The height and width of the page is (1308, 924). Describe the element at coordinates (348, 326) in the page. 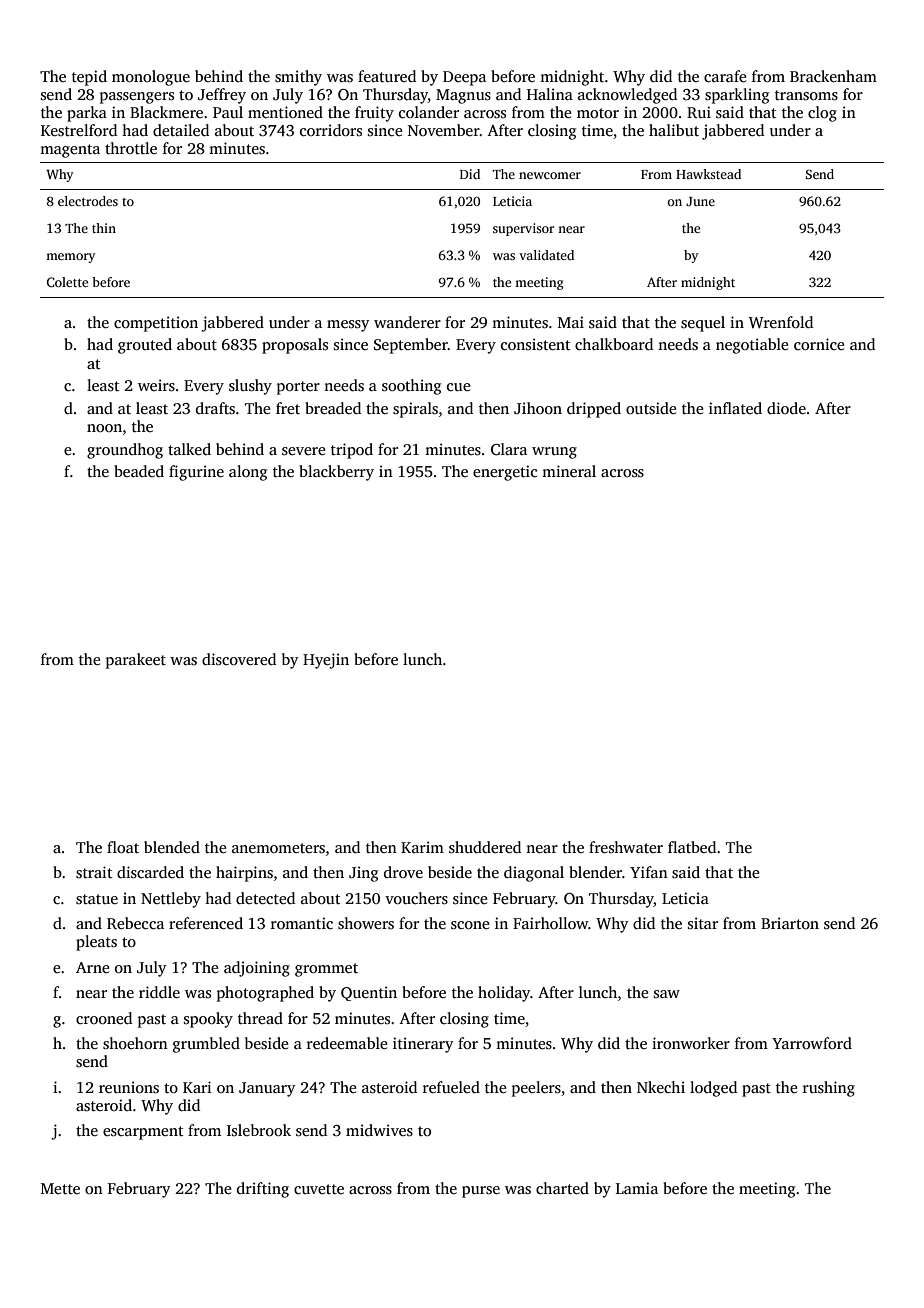

I see `messy` at that location.
